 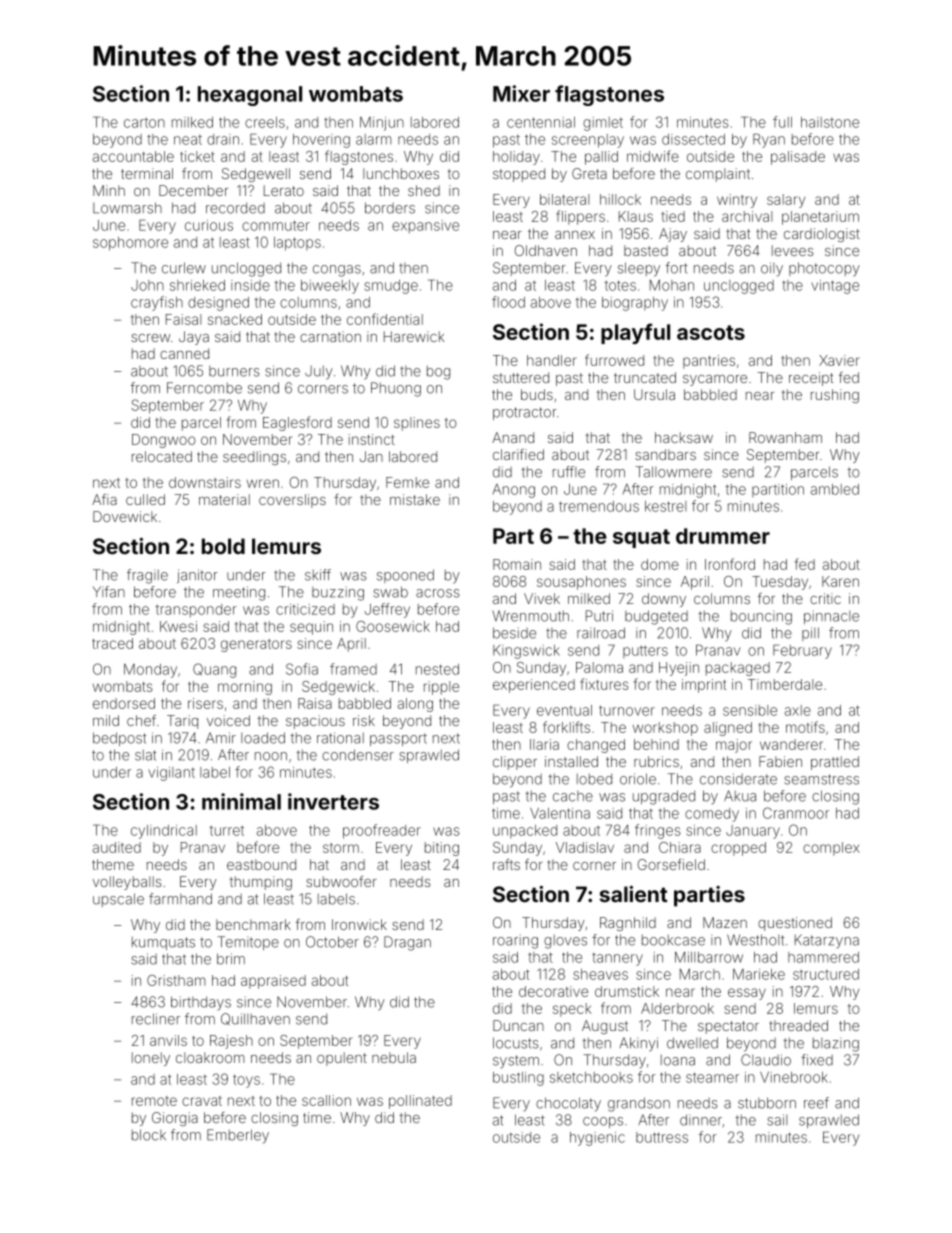 I want to click on comedy, so click(x=712, y=815).
